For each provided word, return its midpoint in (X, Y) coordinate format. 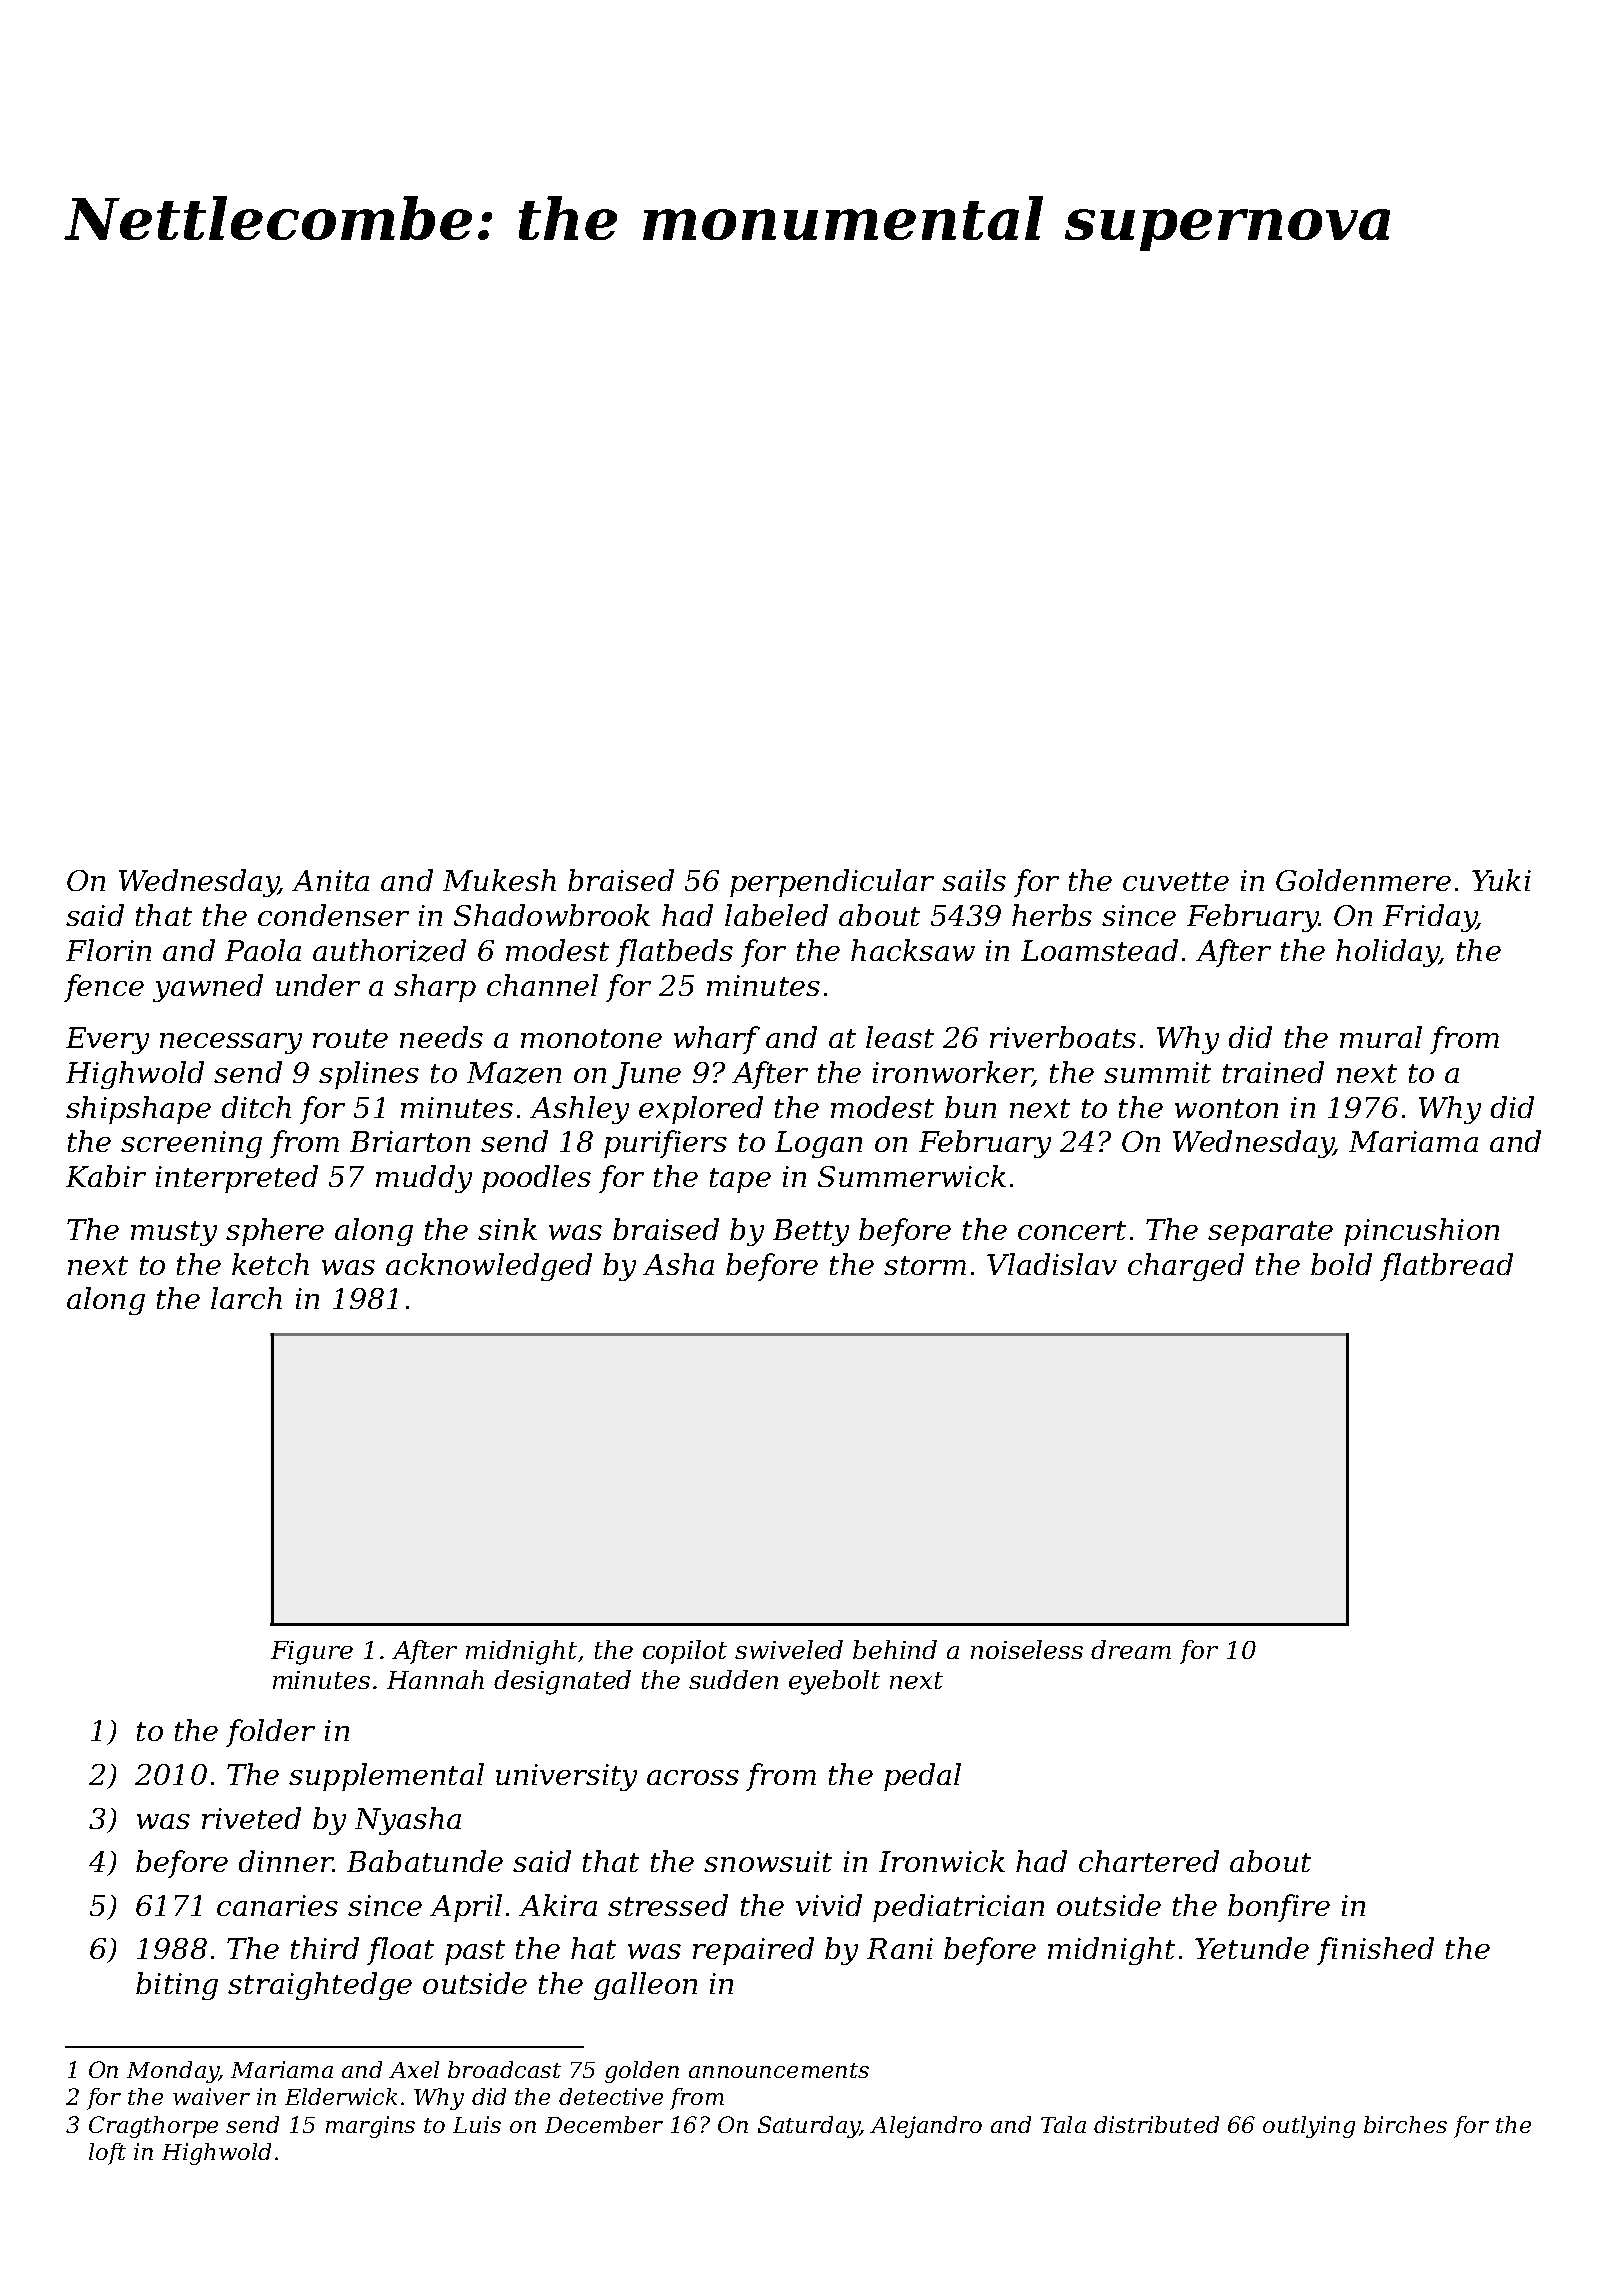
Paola (263, 950)
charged (1186, 1267)
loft (107, 2154)
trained (1273, 1072)
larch (246, 1298)
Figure (312, 1653)
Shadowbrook (552, 915)
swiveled (789, 1649)
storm (925, 1265)
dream (1131, 1649)
